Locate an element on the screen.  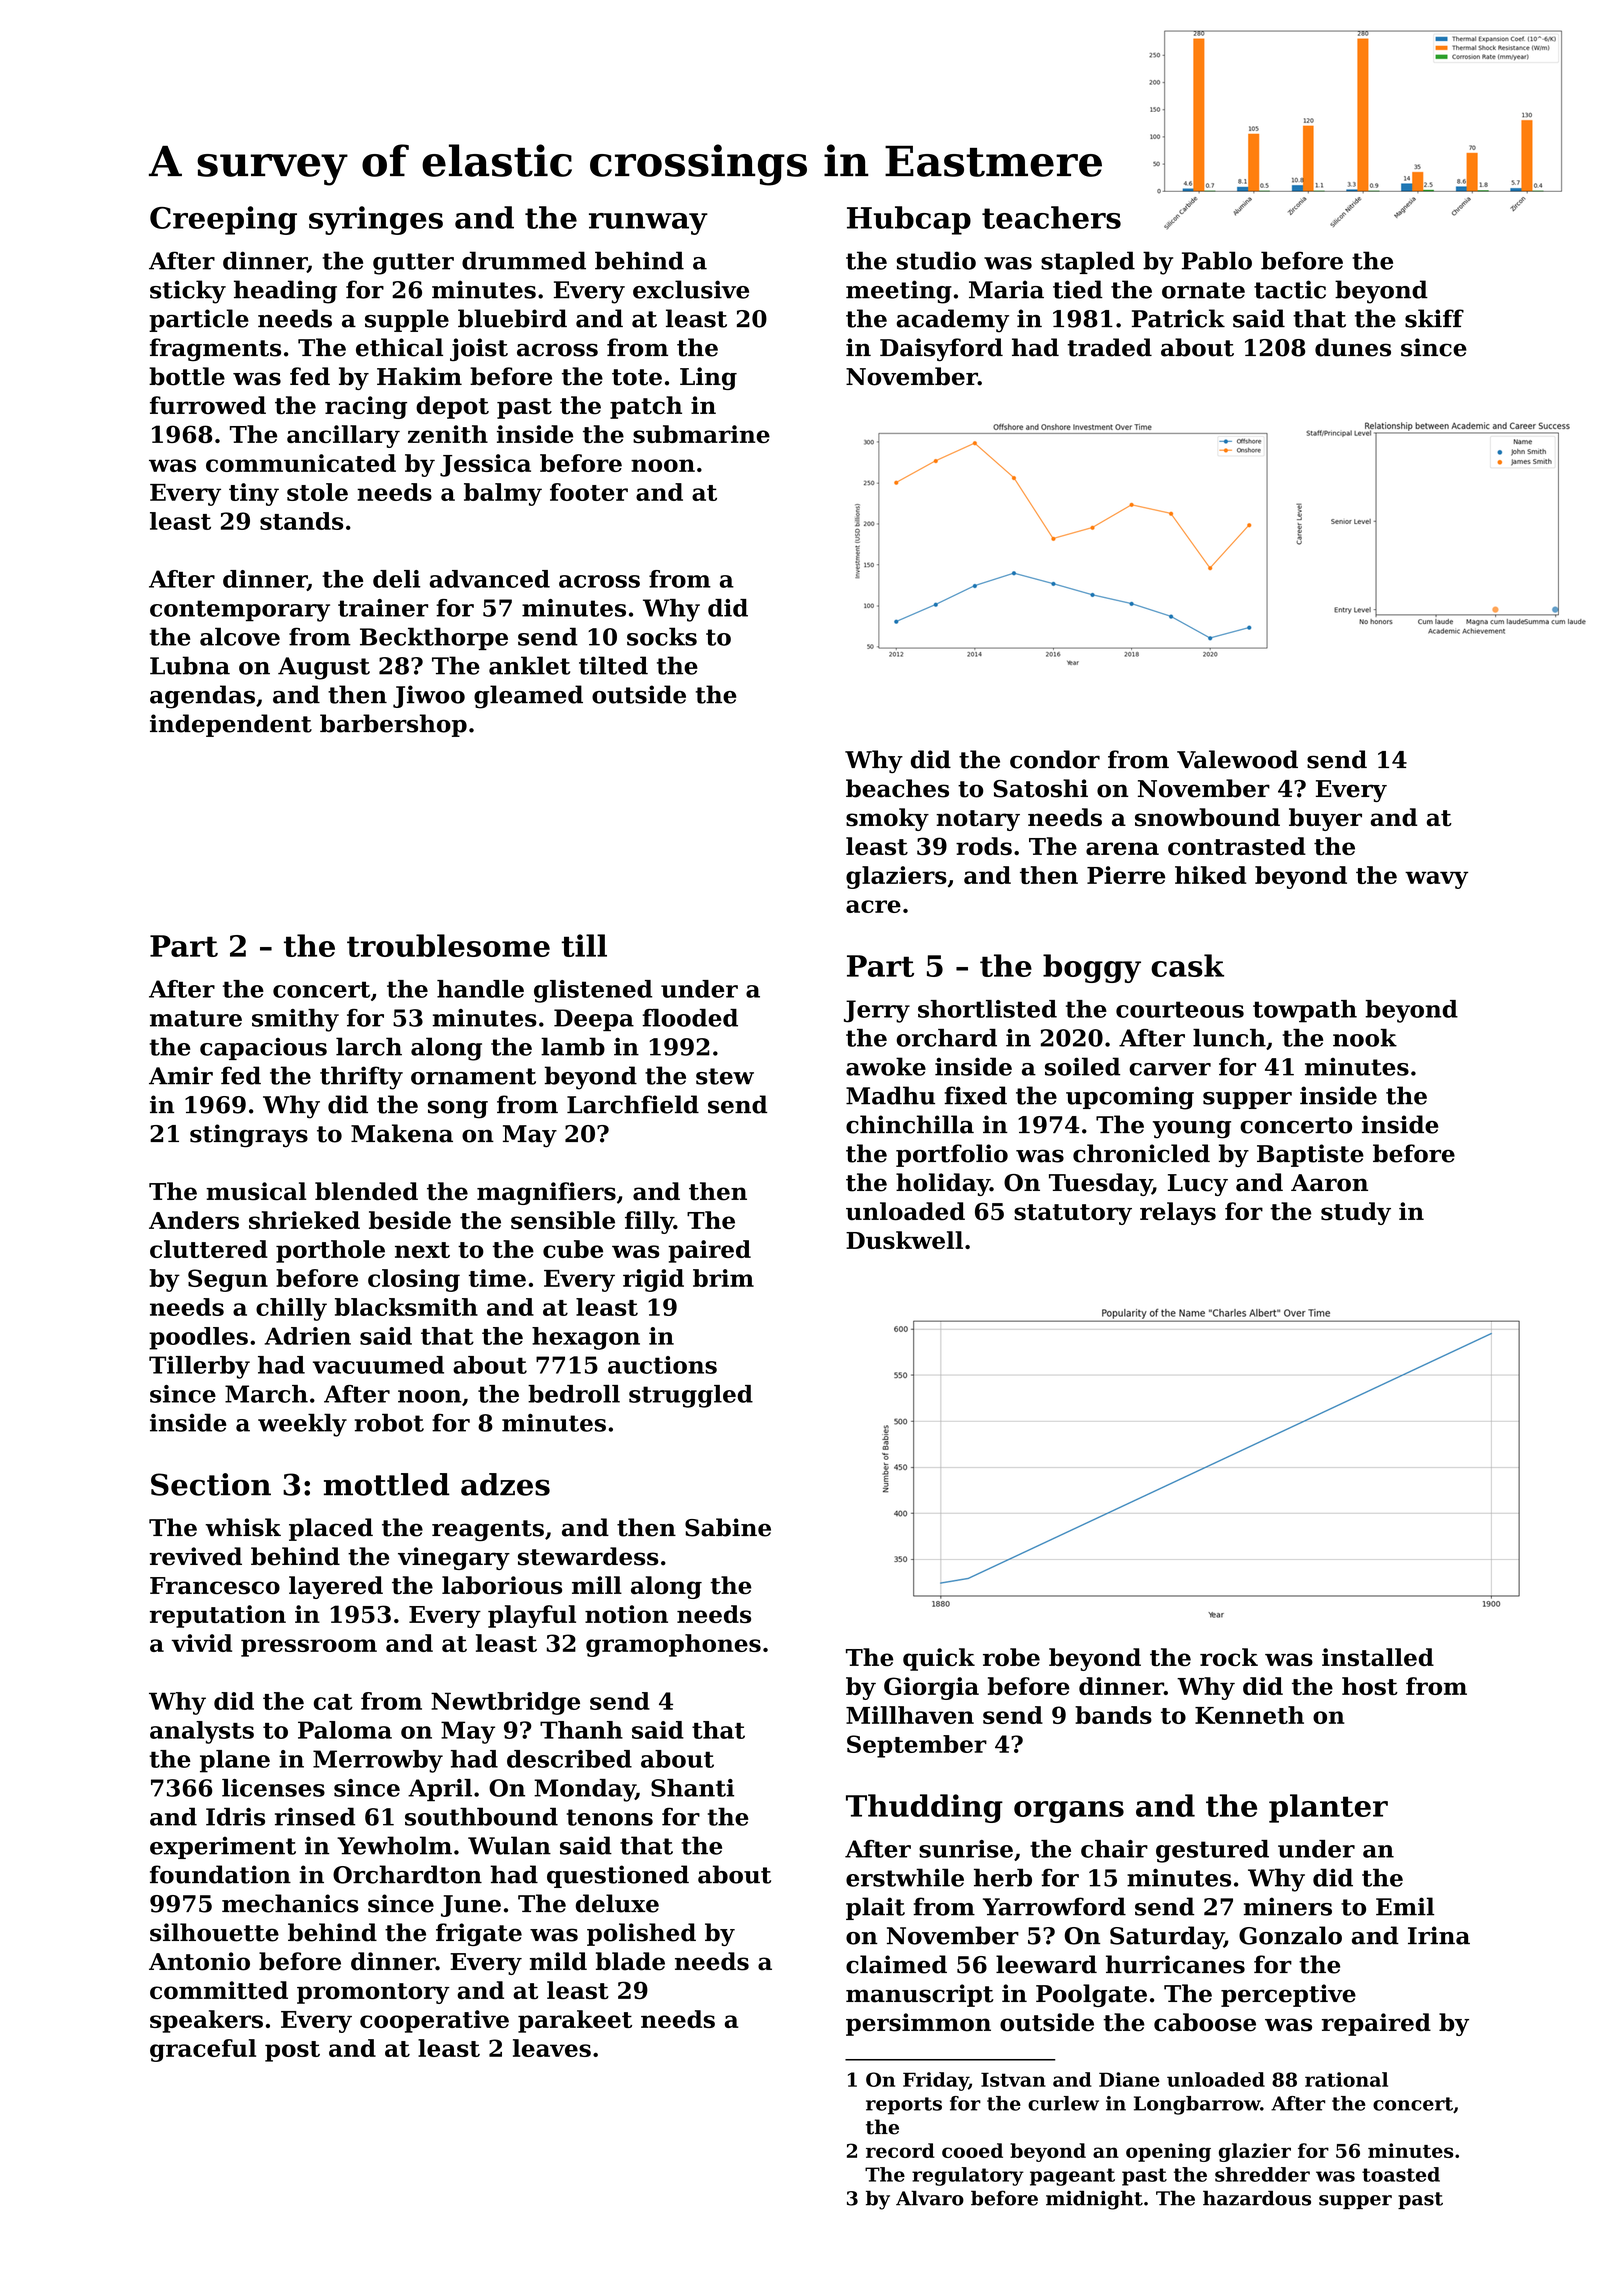
advanced is located at coordinates (490, 579).
